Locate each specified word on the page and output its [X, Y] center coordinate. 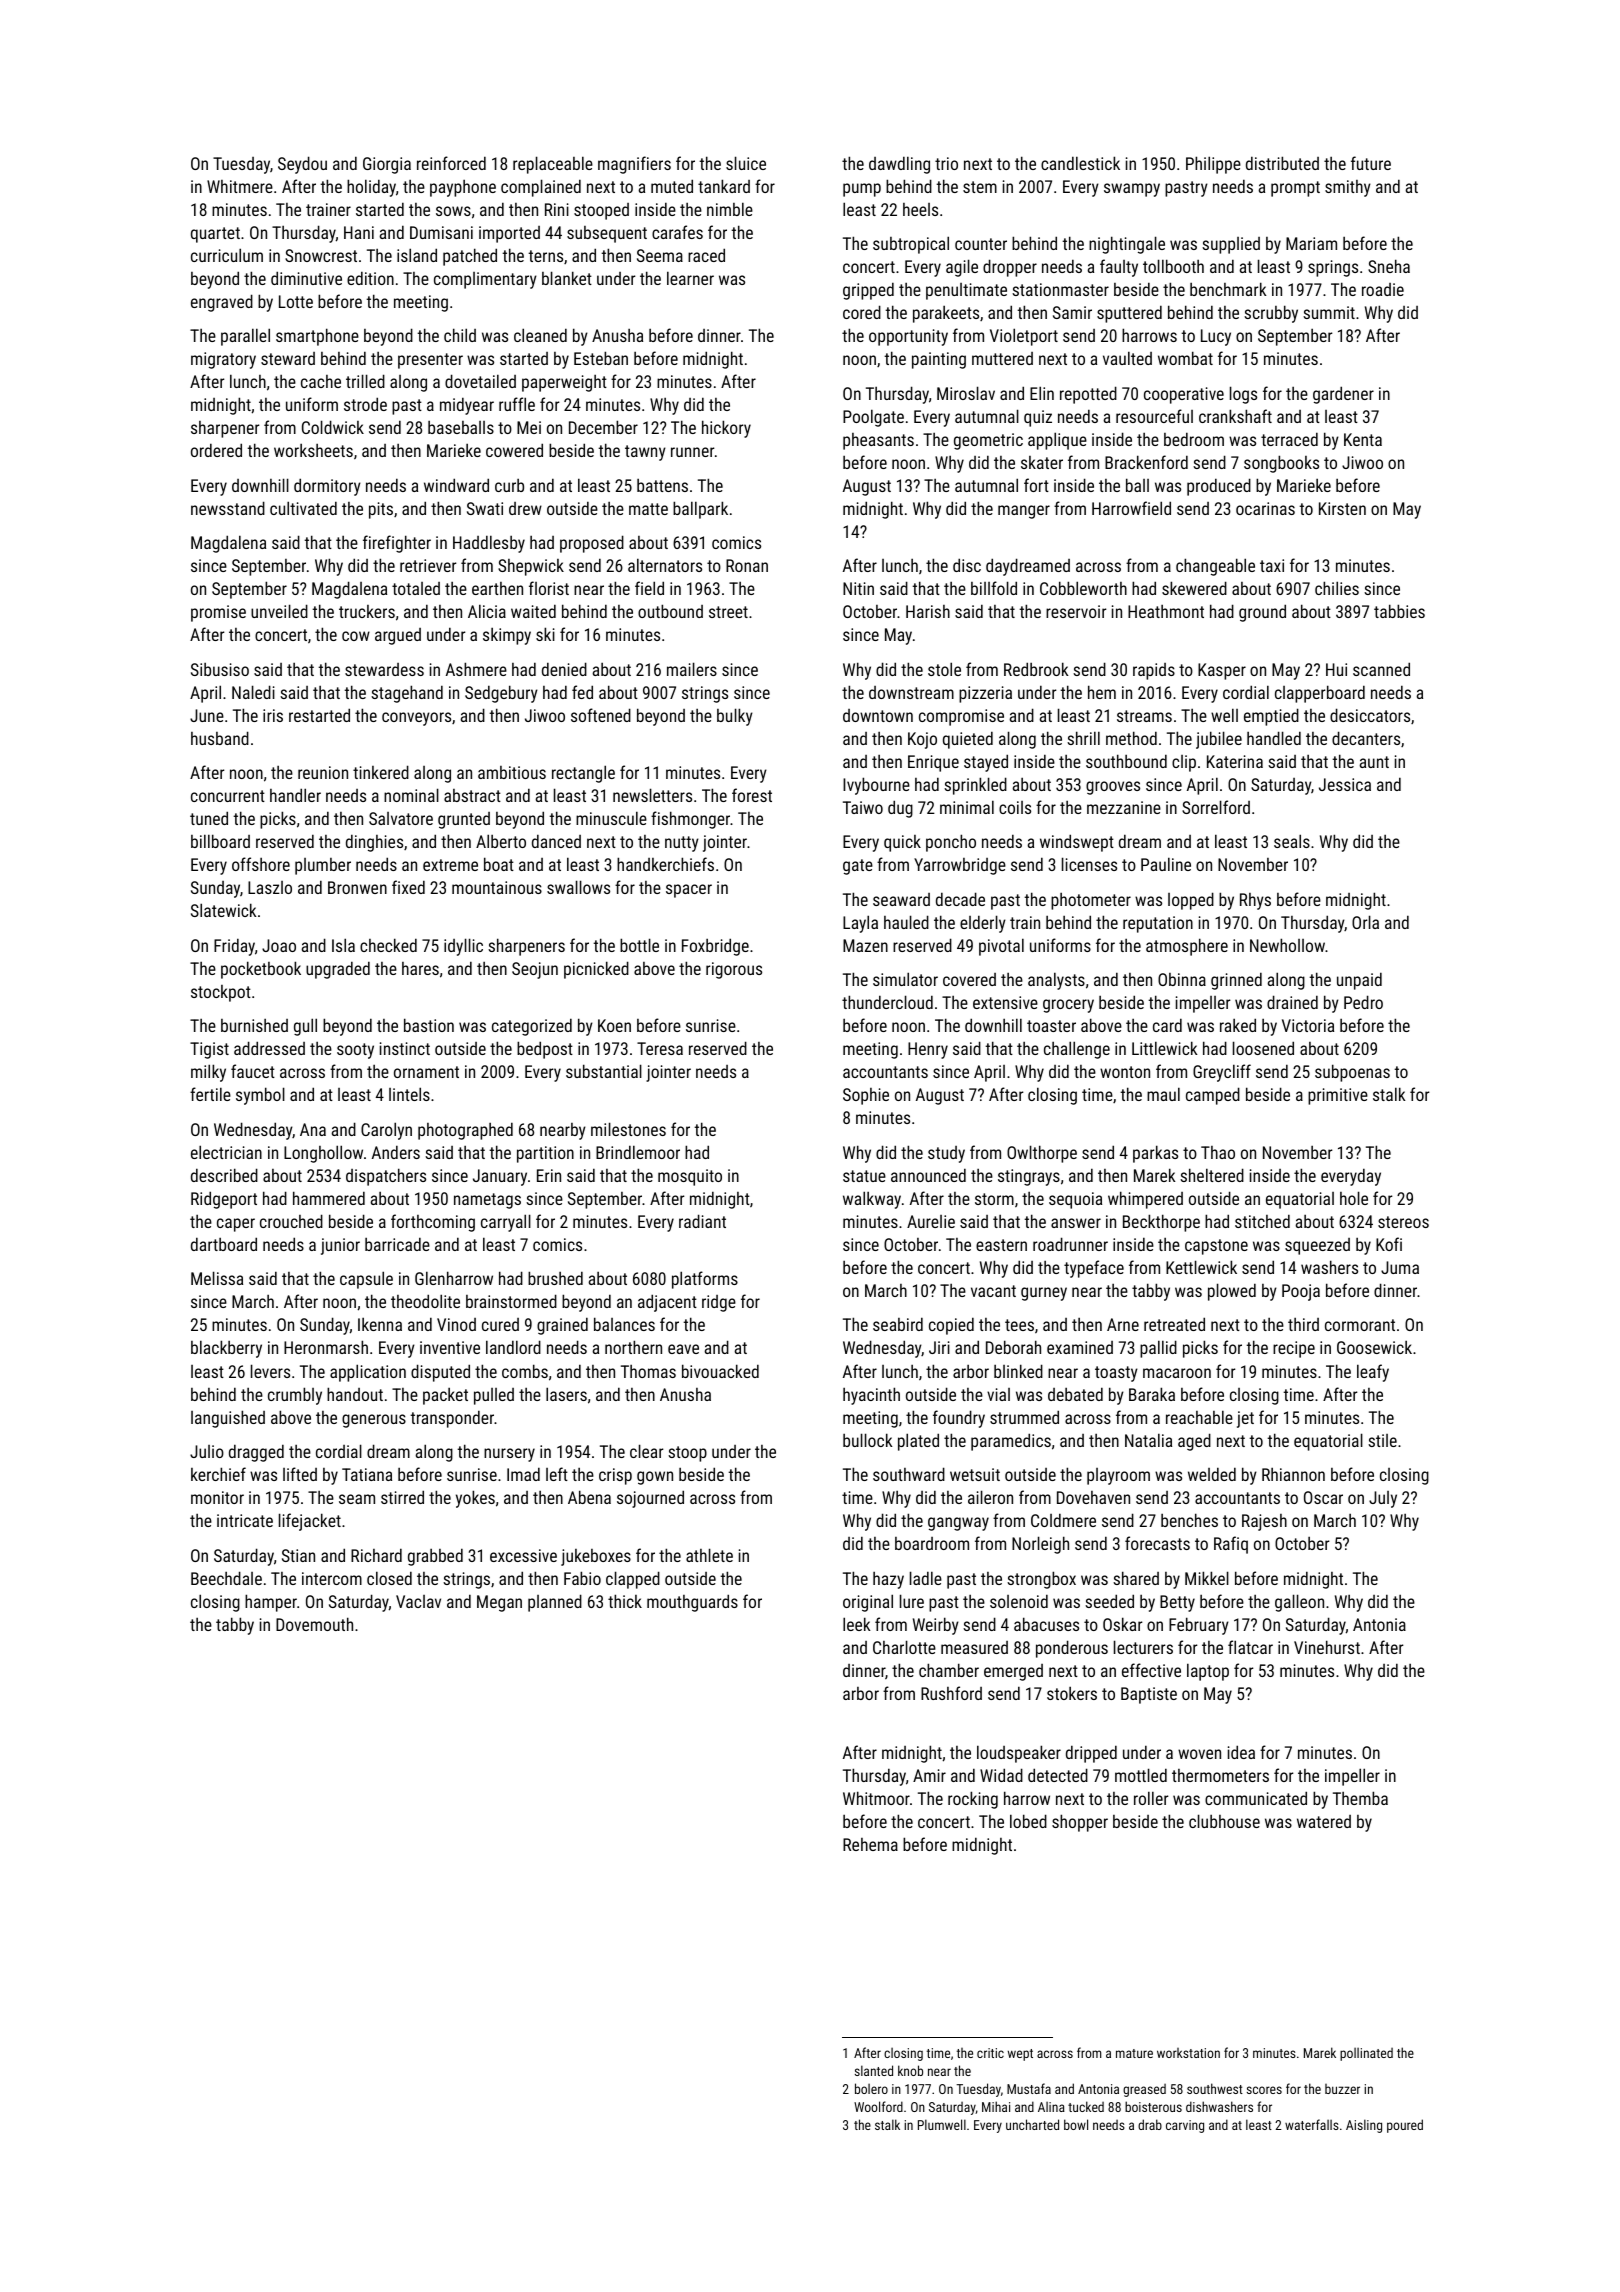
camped [1213, 1096]
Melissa [217, 1278]
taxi [1272, 565]
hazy [888, 1580]
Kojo [922, 740]
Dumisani [441, 232]
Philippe [1213, 165]
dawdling [899, 165]
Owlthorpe [1042, 1154]
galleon [1299, 1603]
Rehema [870, 1844]
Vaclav [418, 1601]
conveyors [416, 719]
